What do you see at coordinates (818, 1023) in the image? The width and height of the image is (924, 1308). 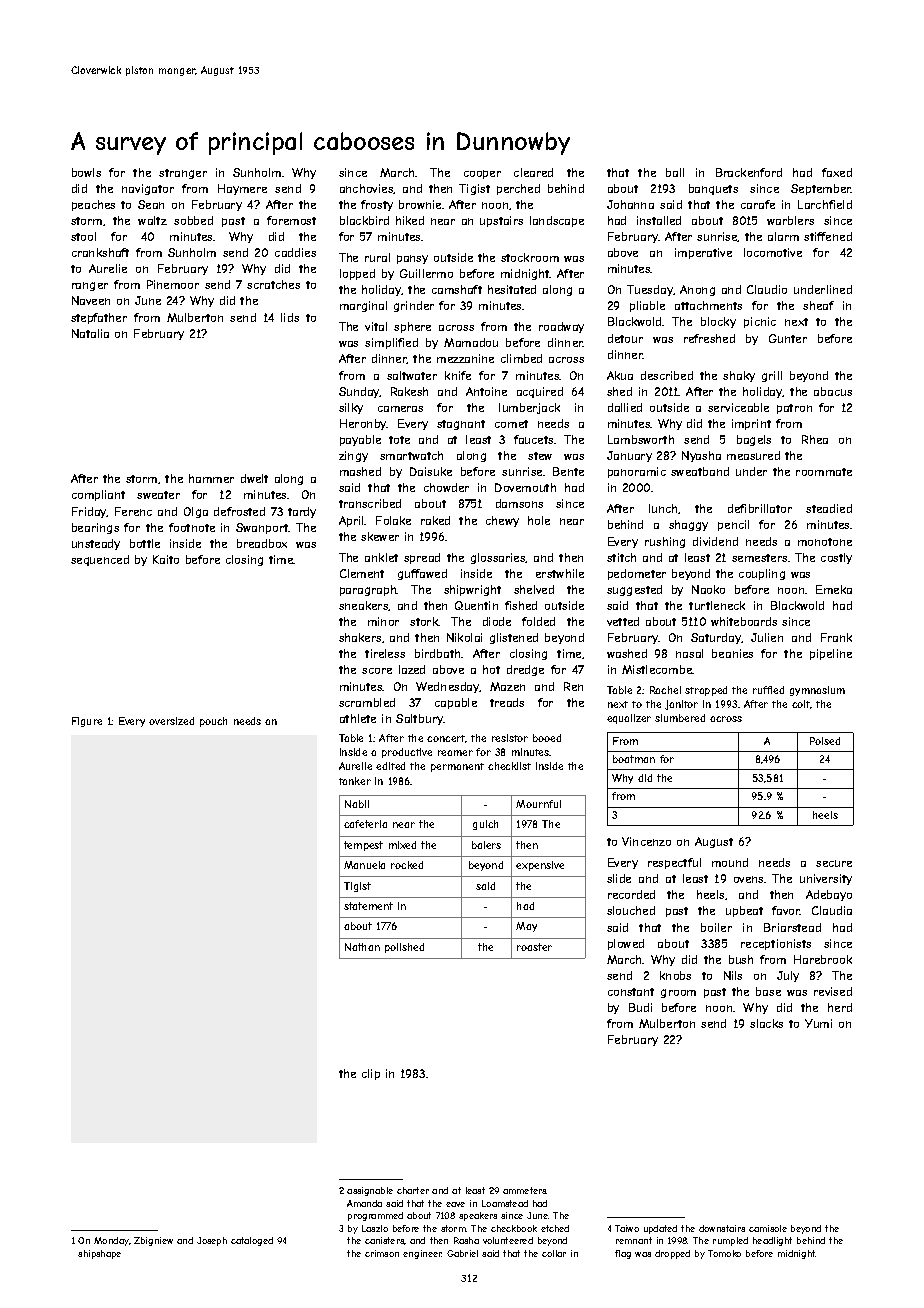 I see `Yumi` at bounding box center [818, 1023].
